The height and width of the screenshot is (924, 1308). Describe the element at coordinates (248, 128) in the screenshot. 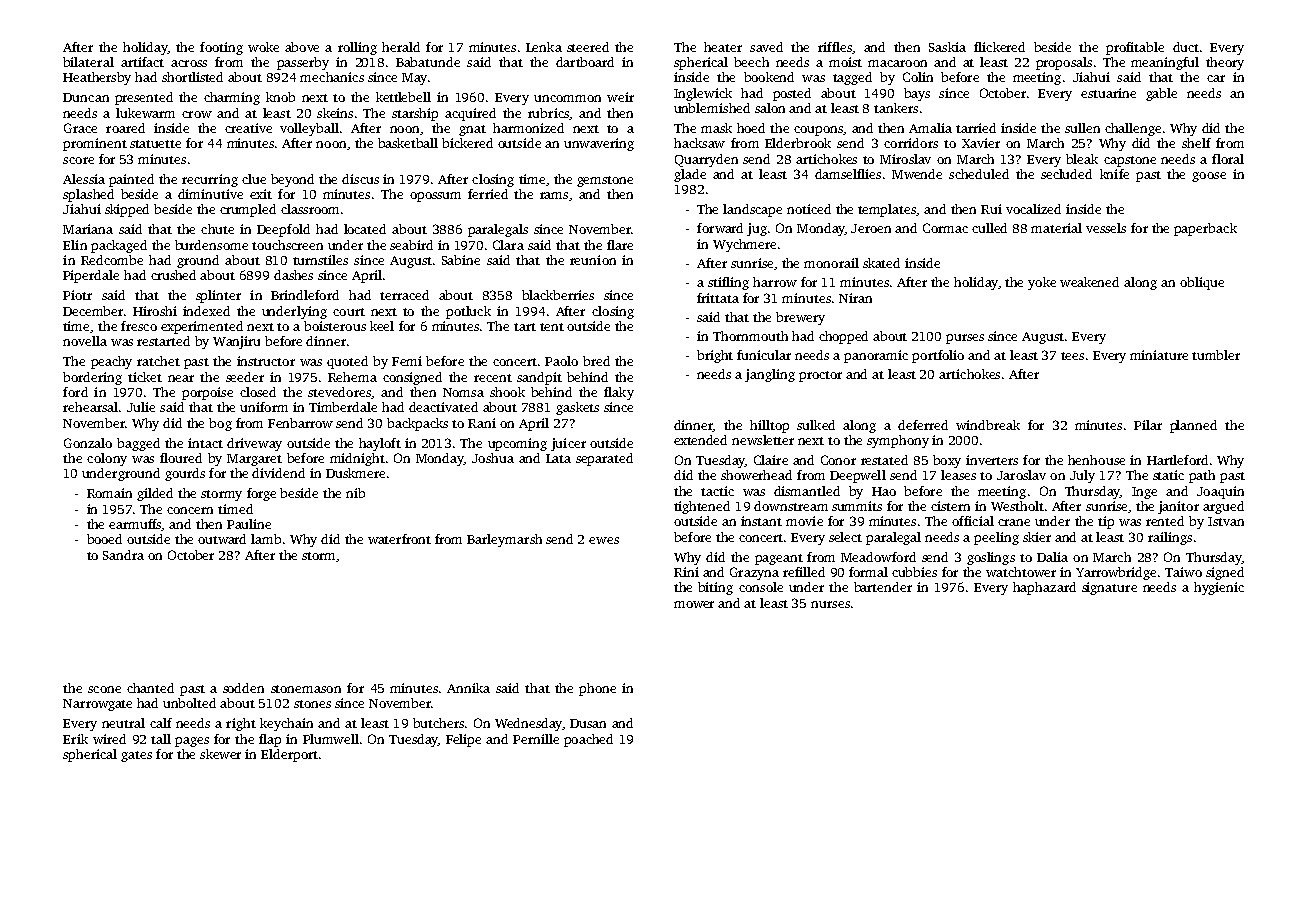

I see `creative` at that location.
